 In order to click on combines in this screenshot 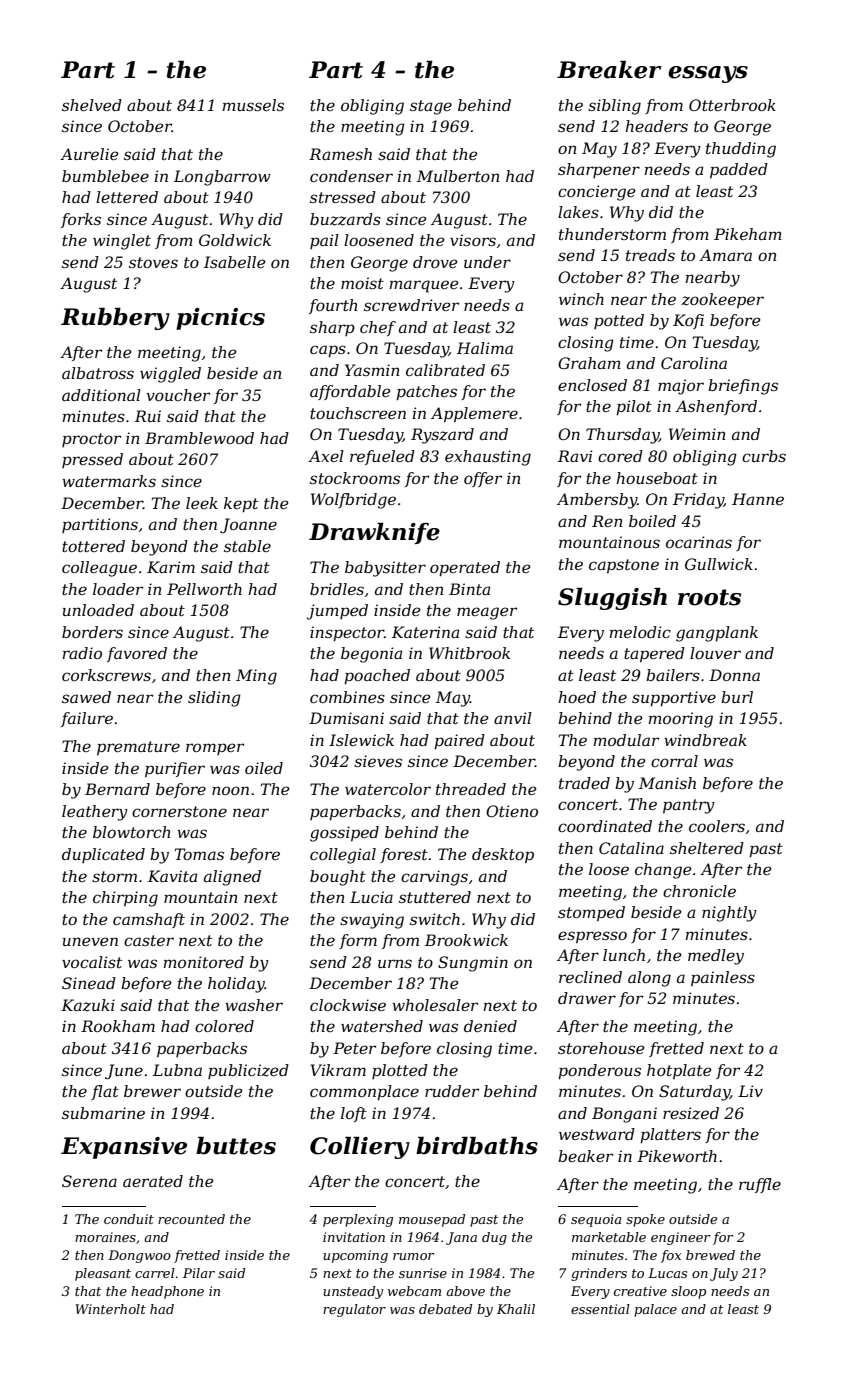, I will do `click(347, 697)`.
